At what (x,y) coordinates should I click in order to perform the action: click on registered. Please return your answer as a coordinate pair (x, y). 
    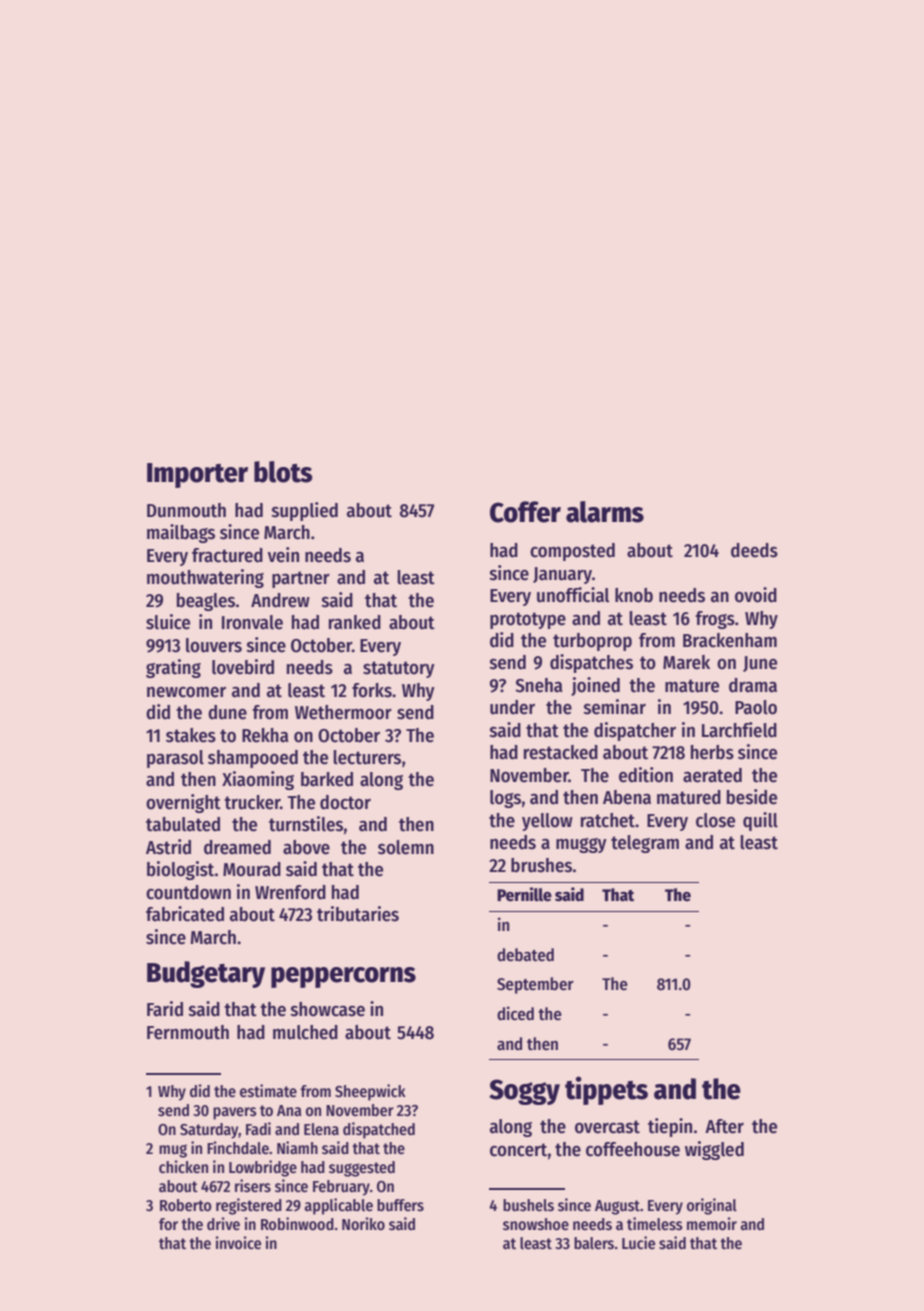
    Looking at the image, I should click on (249, 1206).
